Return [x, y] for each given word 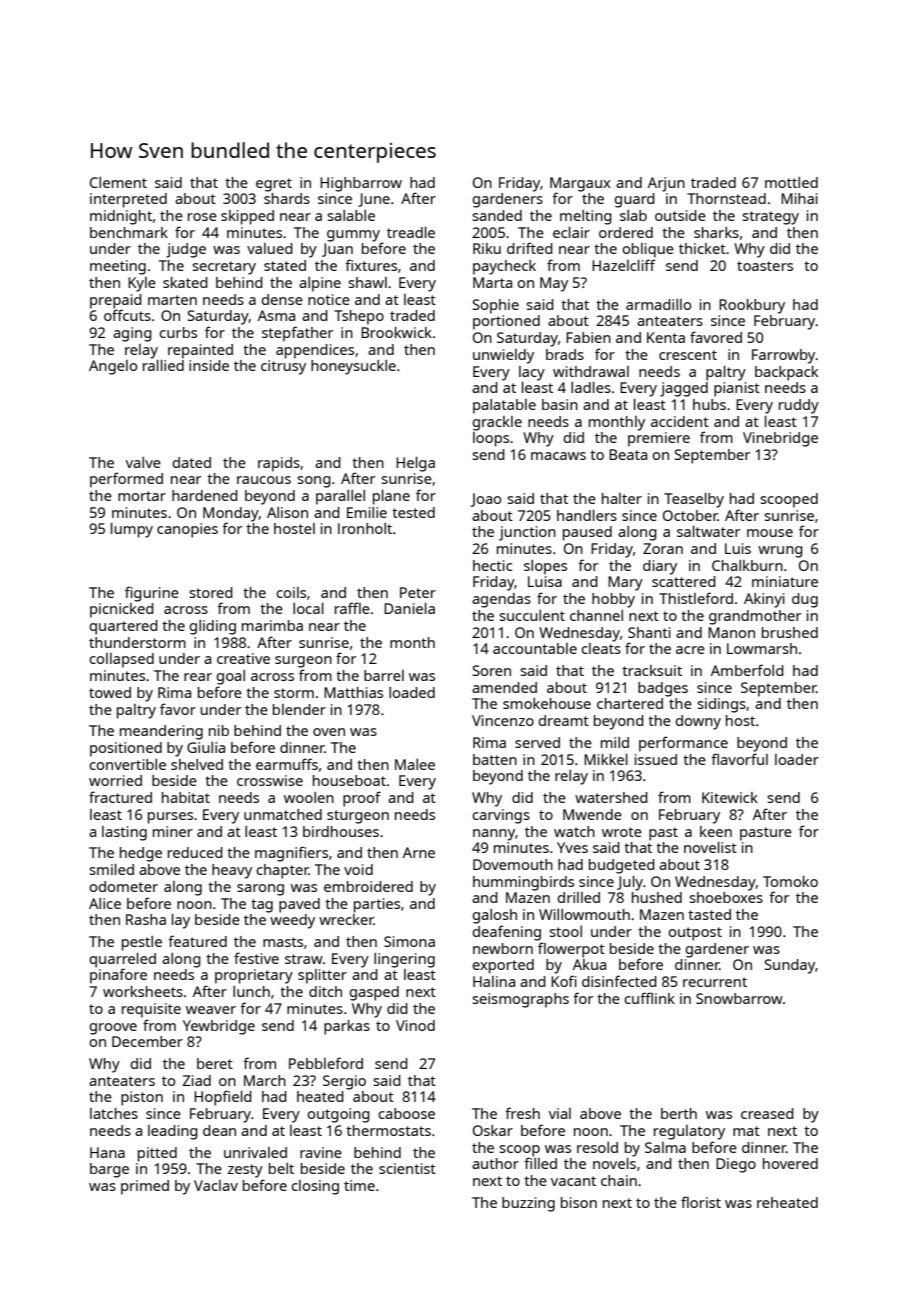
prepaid [116, 301]
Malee [415, 764]
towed [110, 692]
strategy [770, 218]
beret [215, 1063]
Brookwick [396, 332]
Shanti [649, 632]
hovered [790, 1163]
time [359, 1185]
